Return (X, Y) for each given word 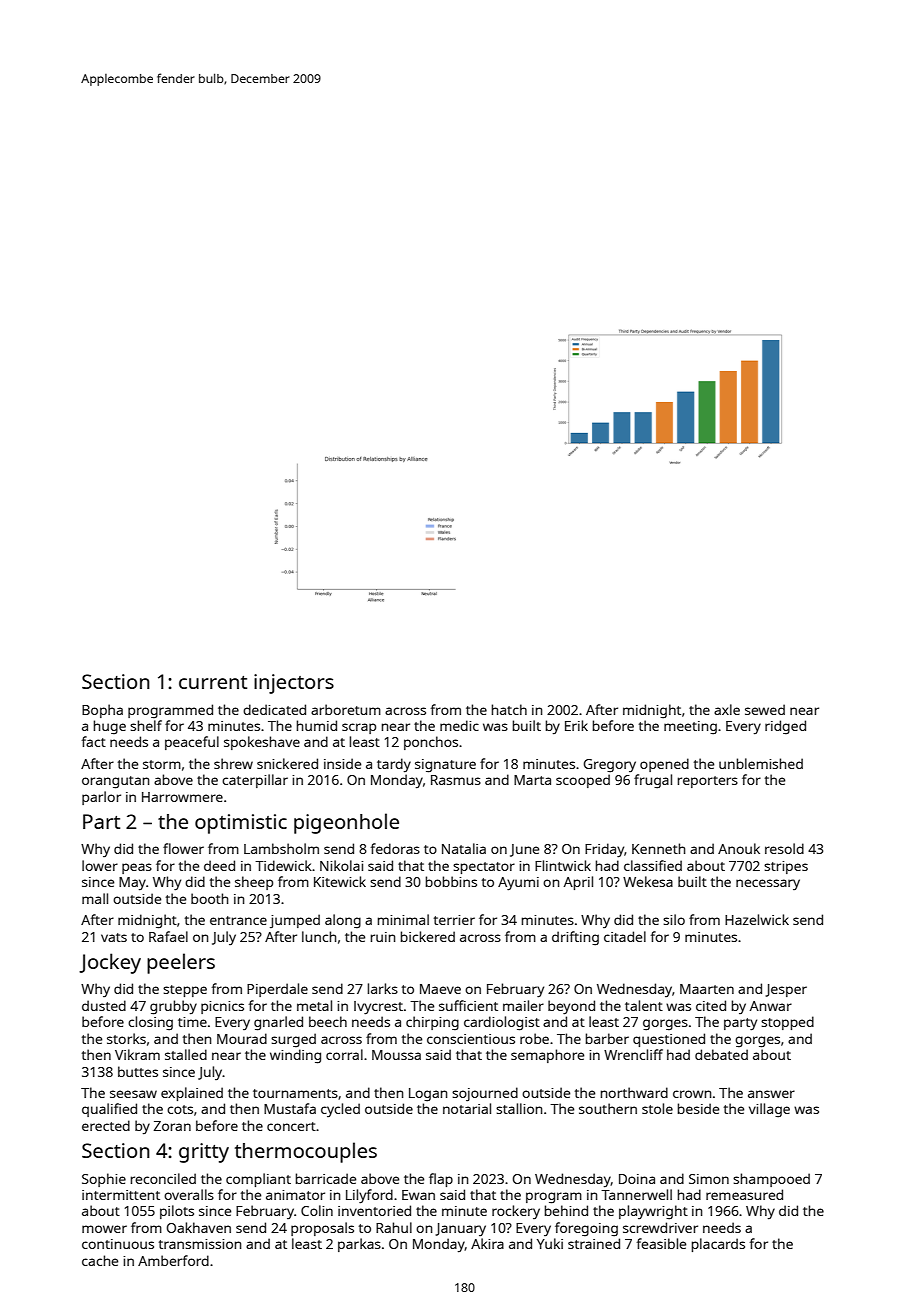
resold (784, 848)
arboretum (346, 709)
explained (192, 1094)
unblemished (761, 763)
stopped (787, 1023)
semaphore (547, 1056)
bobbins (451, 881)
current (213, 682)
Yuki (550, 1243)
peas (137, 868)
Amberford (173, 1260)
